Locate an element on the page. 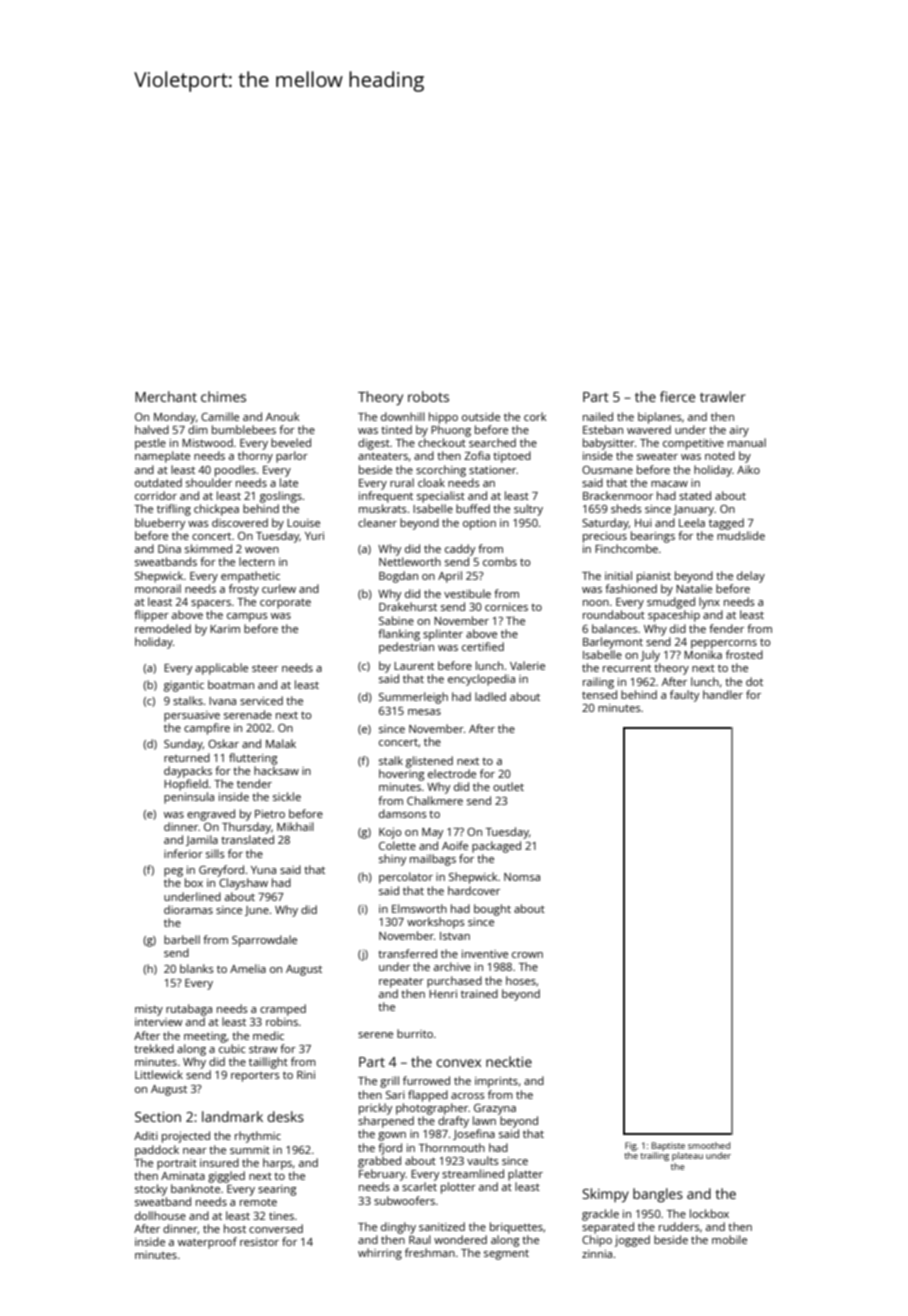  stocky is located at coordinates (151, 1190).
